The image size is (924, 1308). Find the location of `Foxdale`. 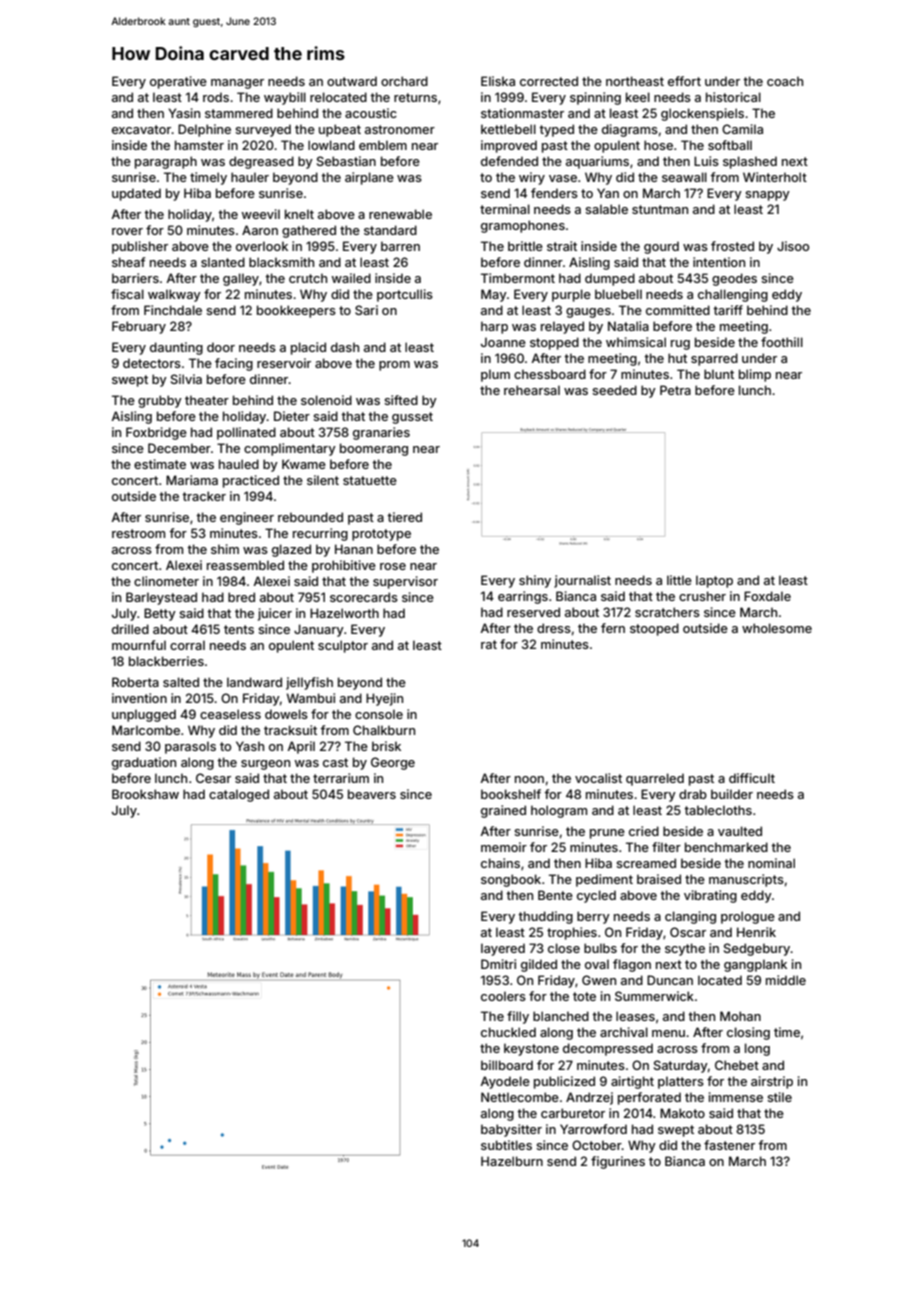

Foxdale is located at coordinates (767, 596).
